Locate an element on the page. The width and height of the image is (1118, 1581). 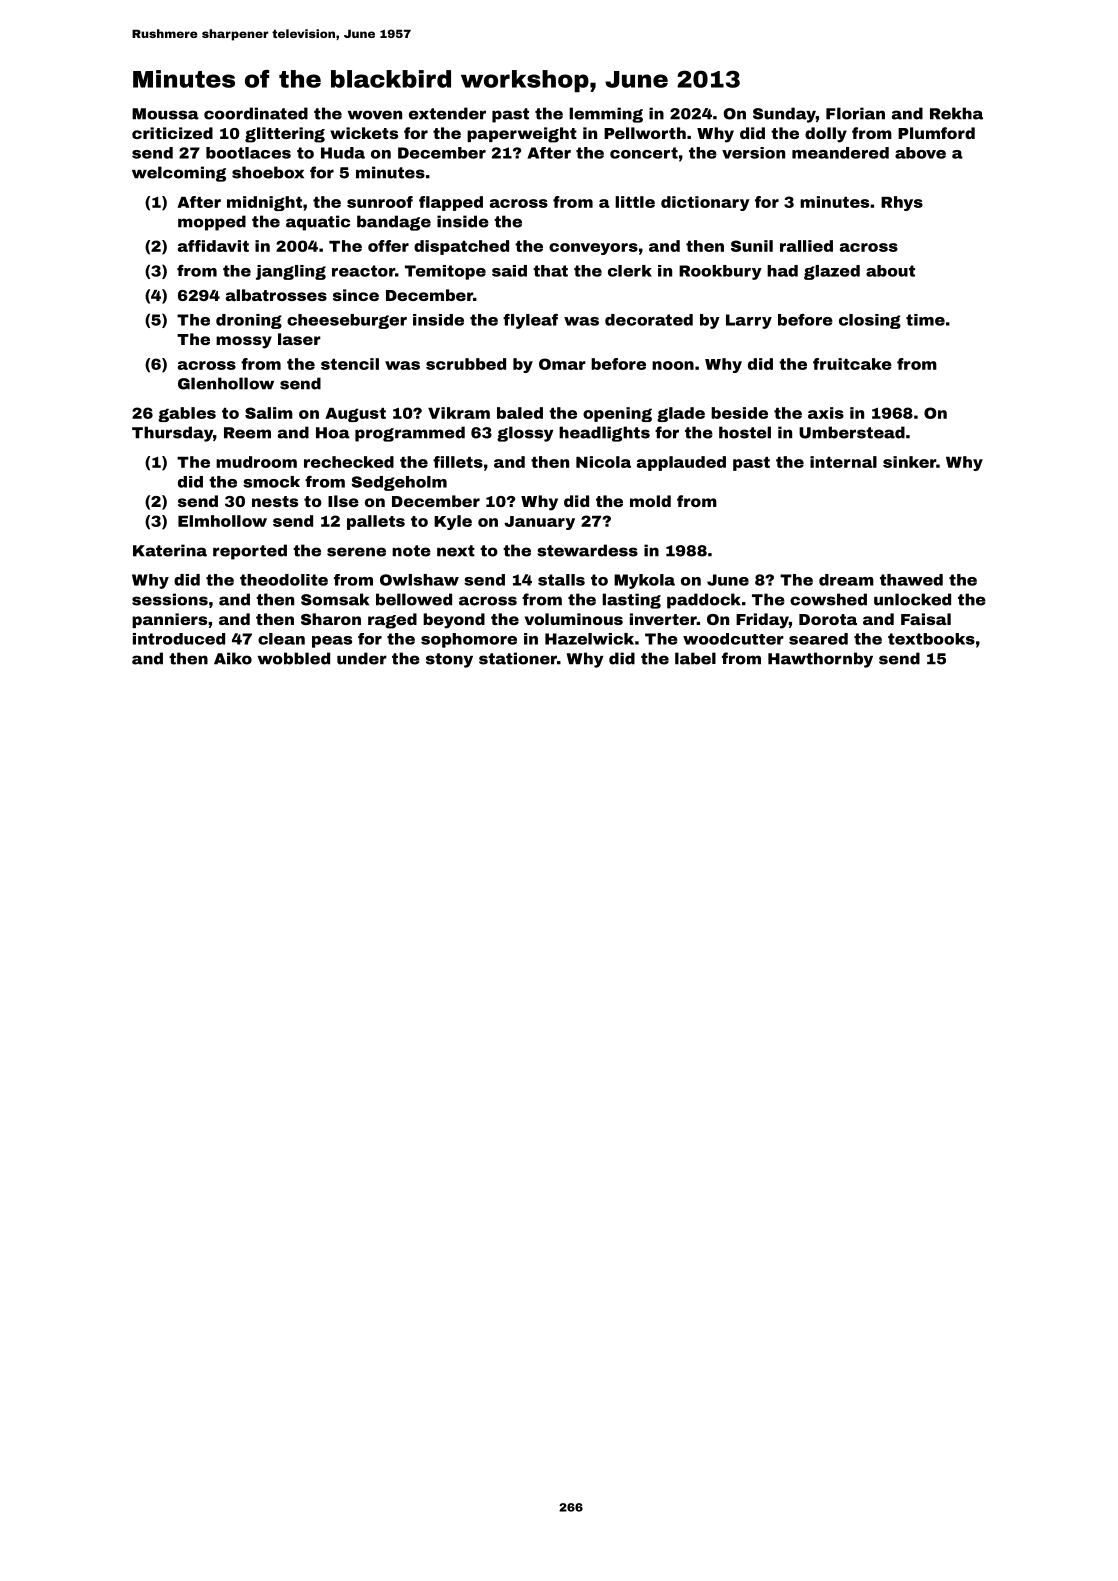
mossy is located at coordinates (244, 342).
